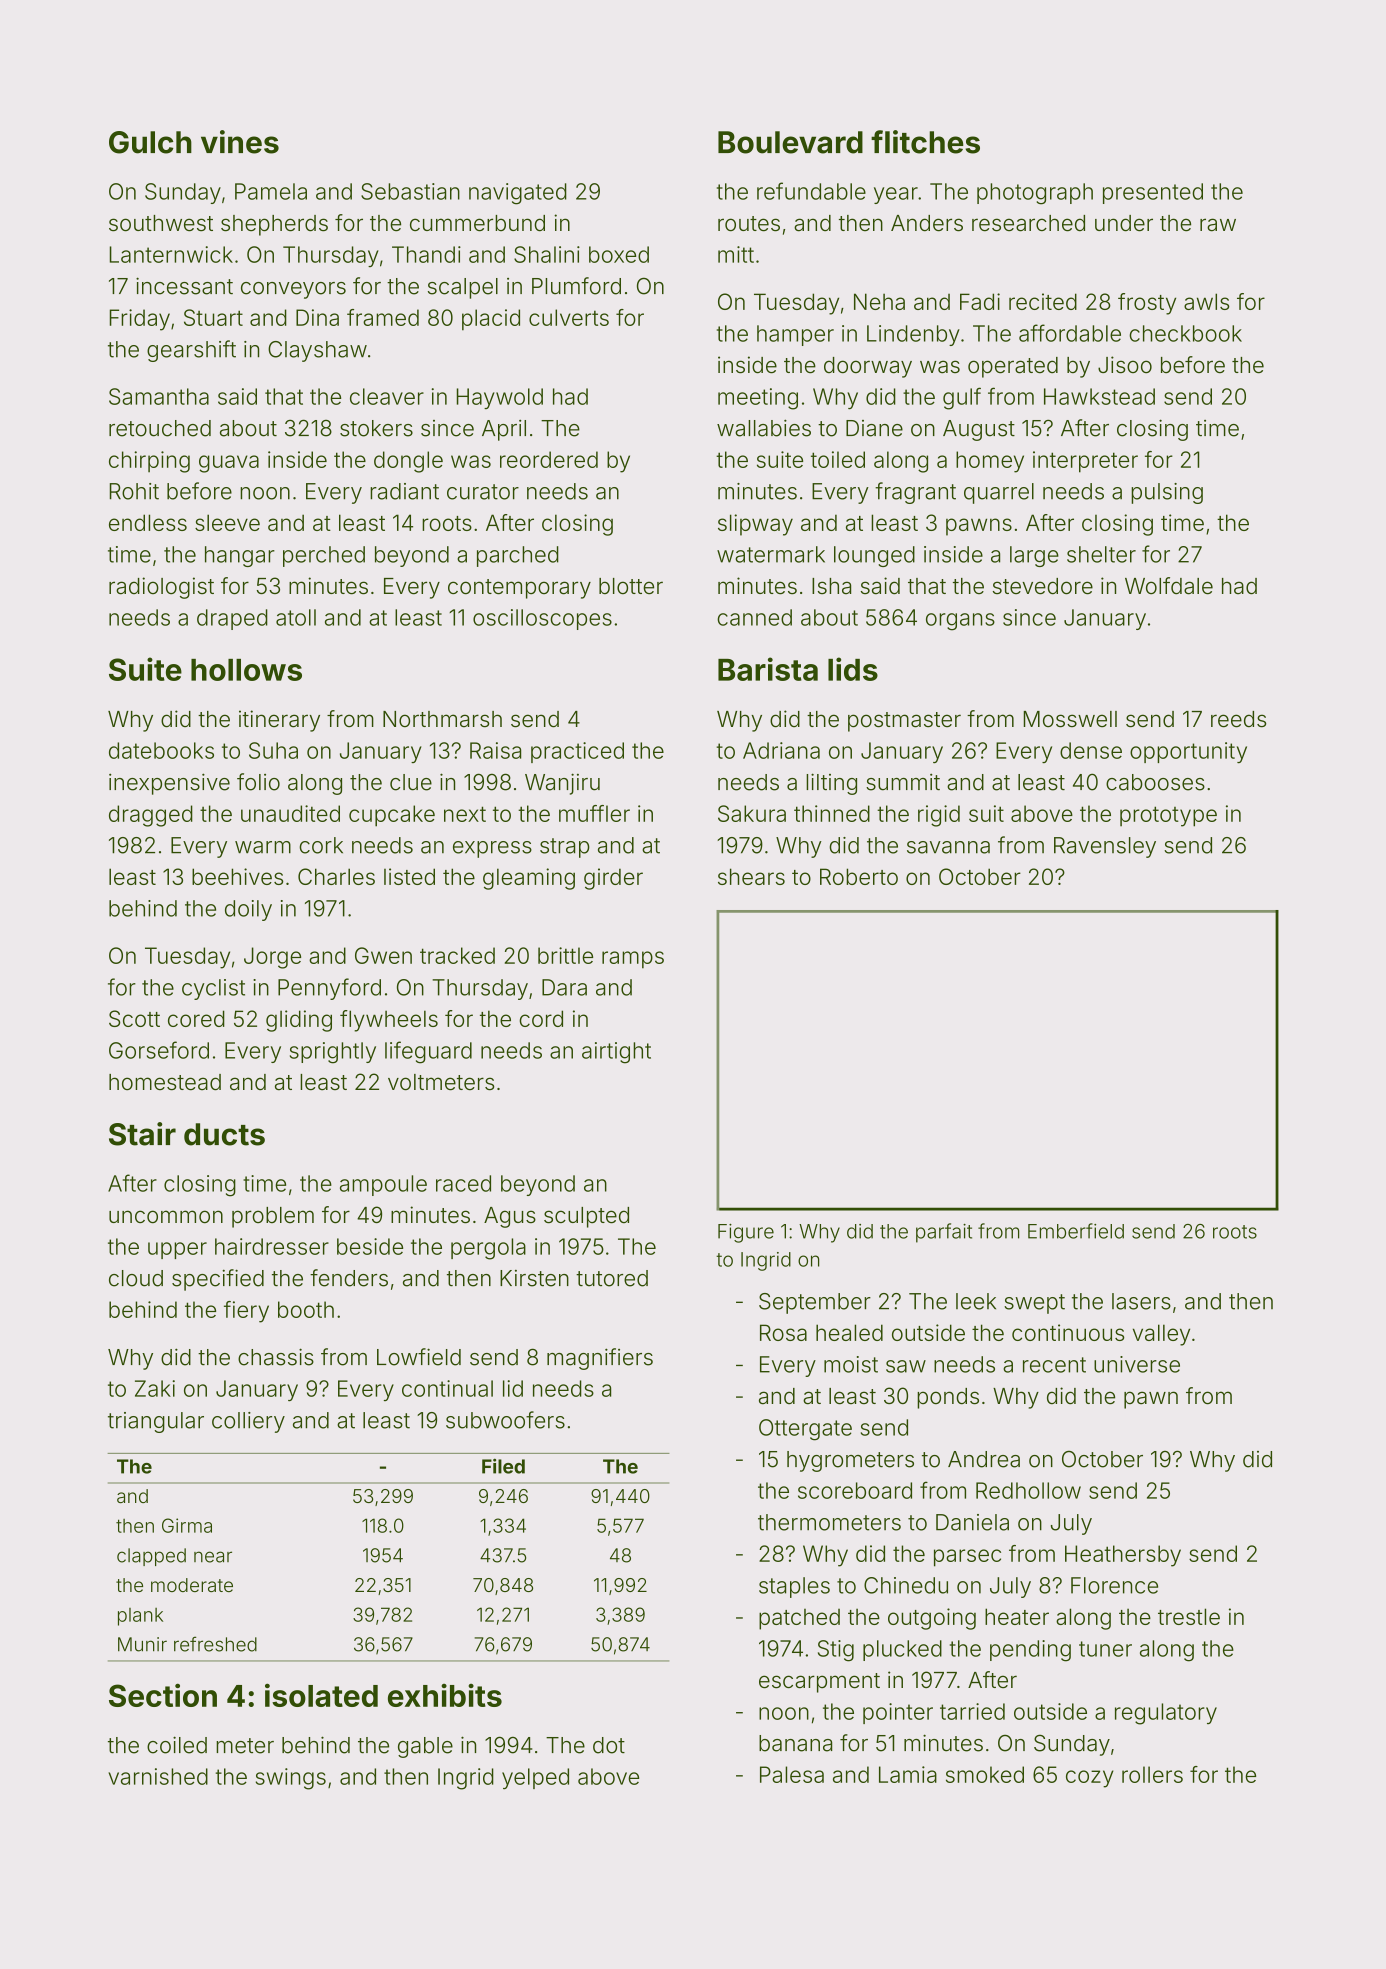 This screenshot has width=1386, height=1969. I want to click on varnished, so click(158, 1776).
